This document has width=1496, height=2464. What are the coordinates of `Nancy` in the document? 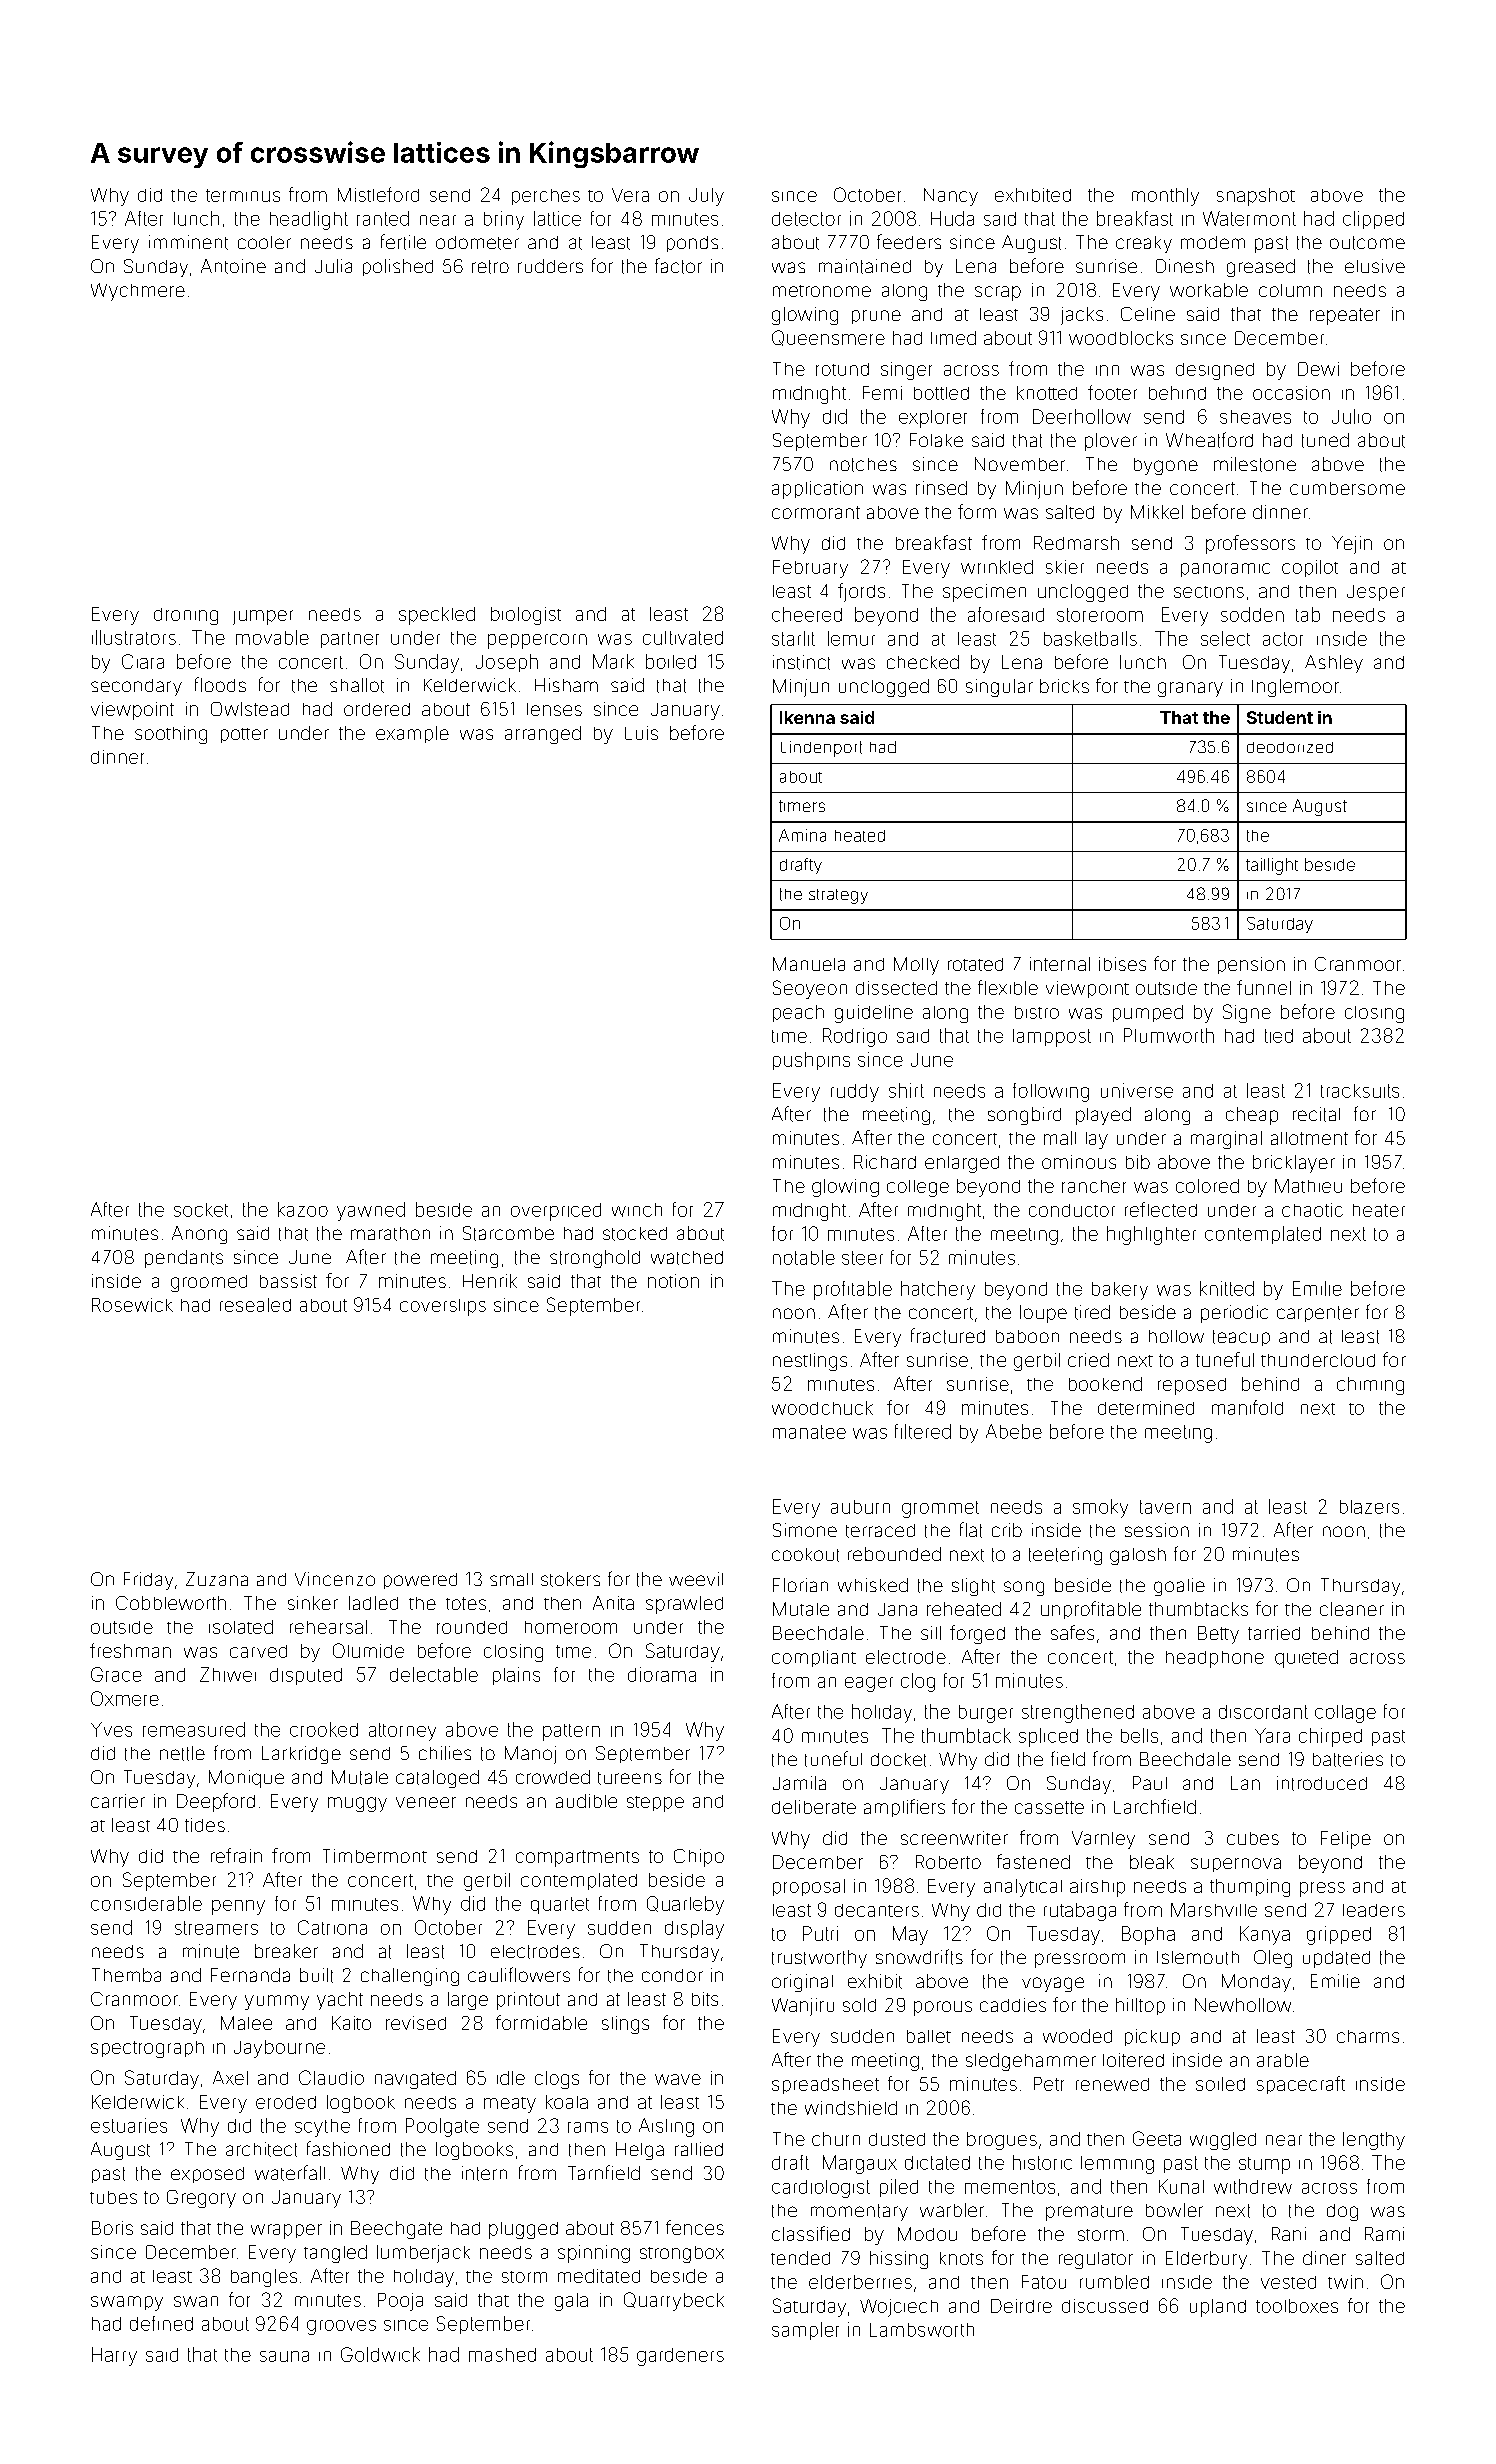 It's located at (951, 197).
